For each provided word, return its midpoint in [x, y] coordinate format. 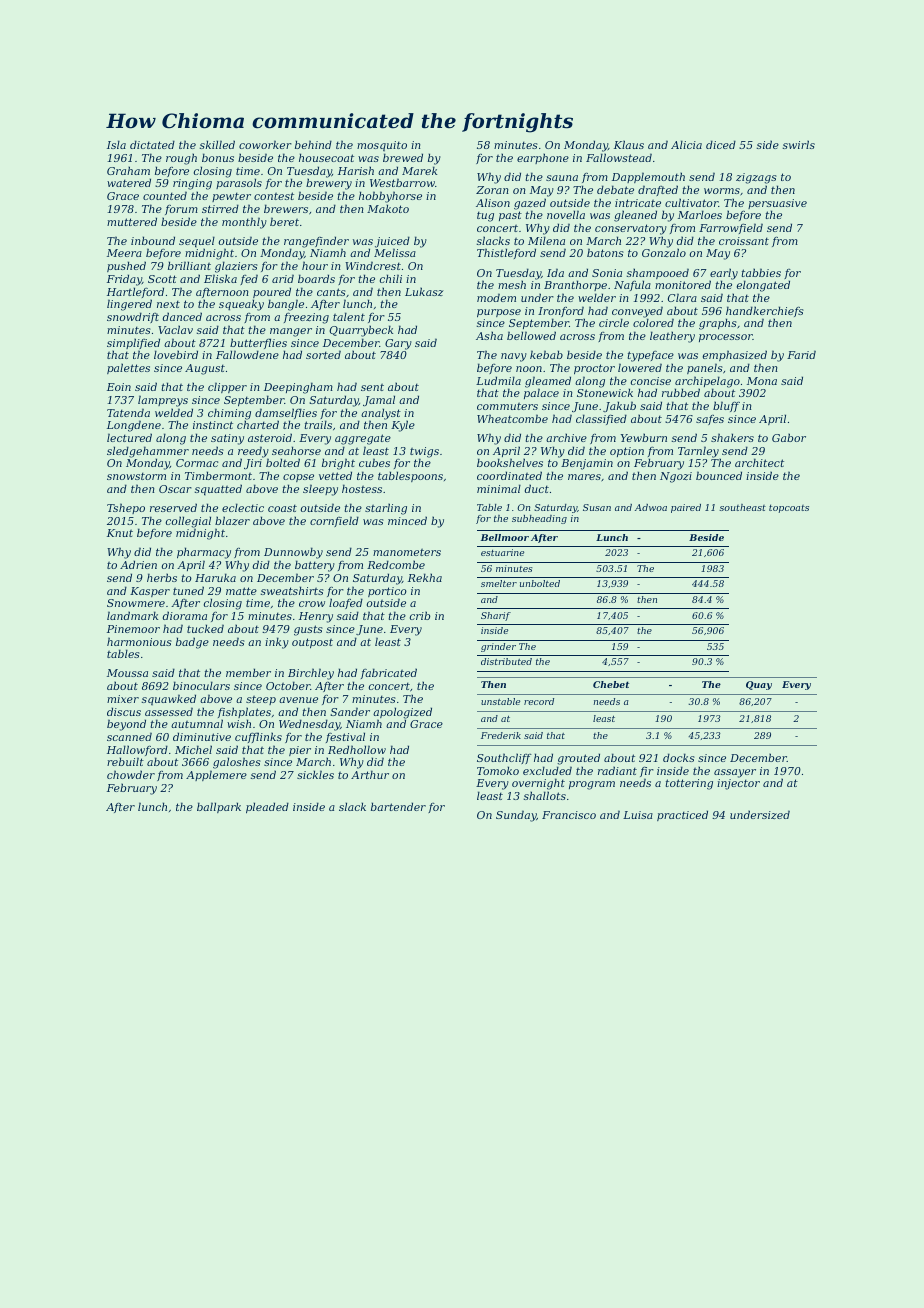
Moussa [127, 673]
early [724, 274]
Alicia [686, 144]
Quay [759, 685]
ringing [192, 184]
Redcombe [396, 564]
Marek [419, 170]
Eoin [119, 387]
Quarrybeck [361, 331]
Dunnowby [293, 553]
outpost [312, 643]
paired [686, 508]
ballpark [219, 807]
